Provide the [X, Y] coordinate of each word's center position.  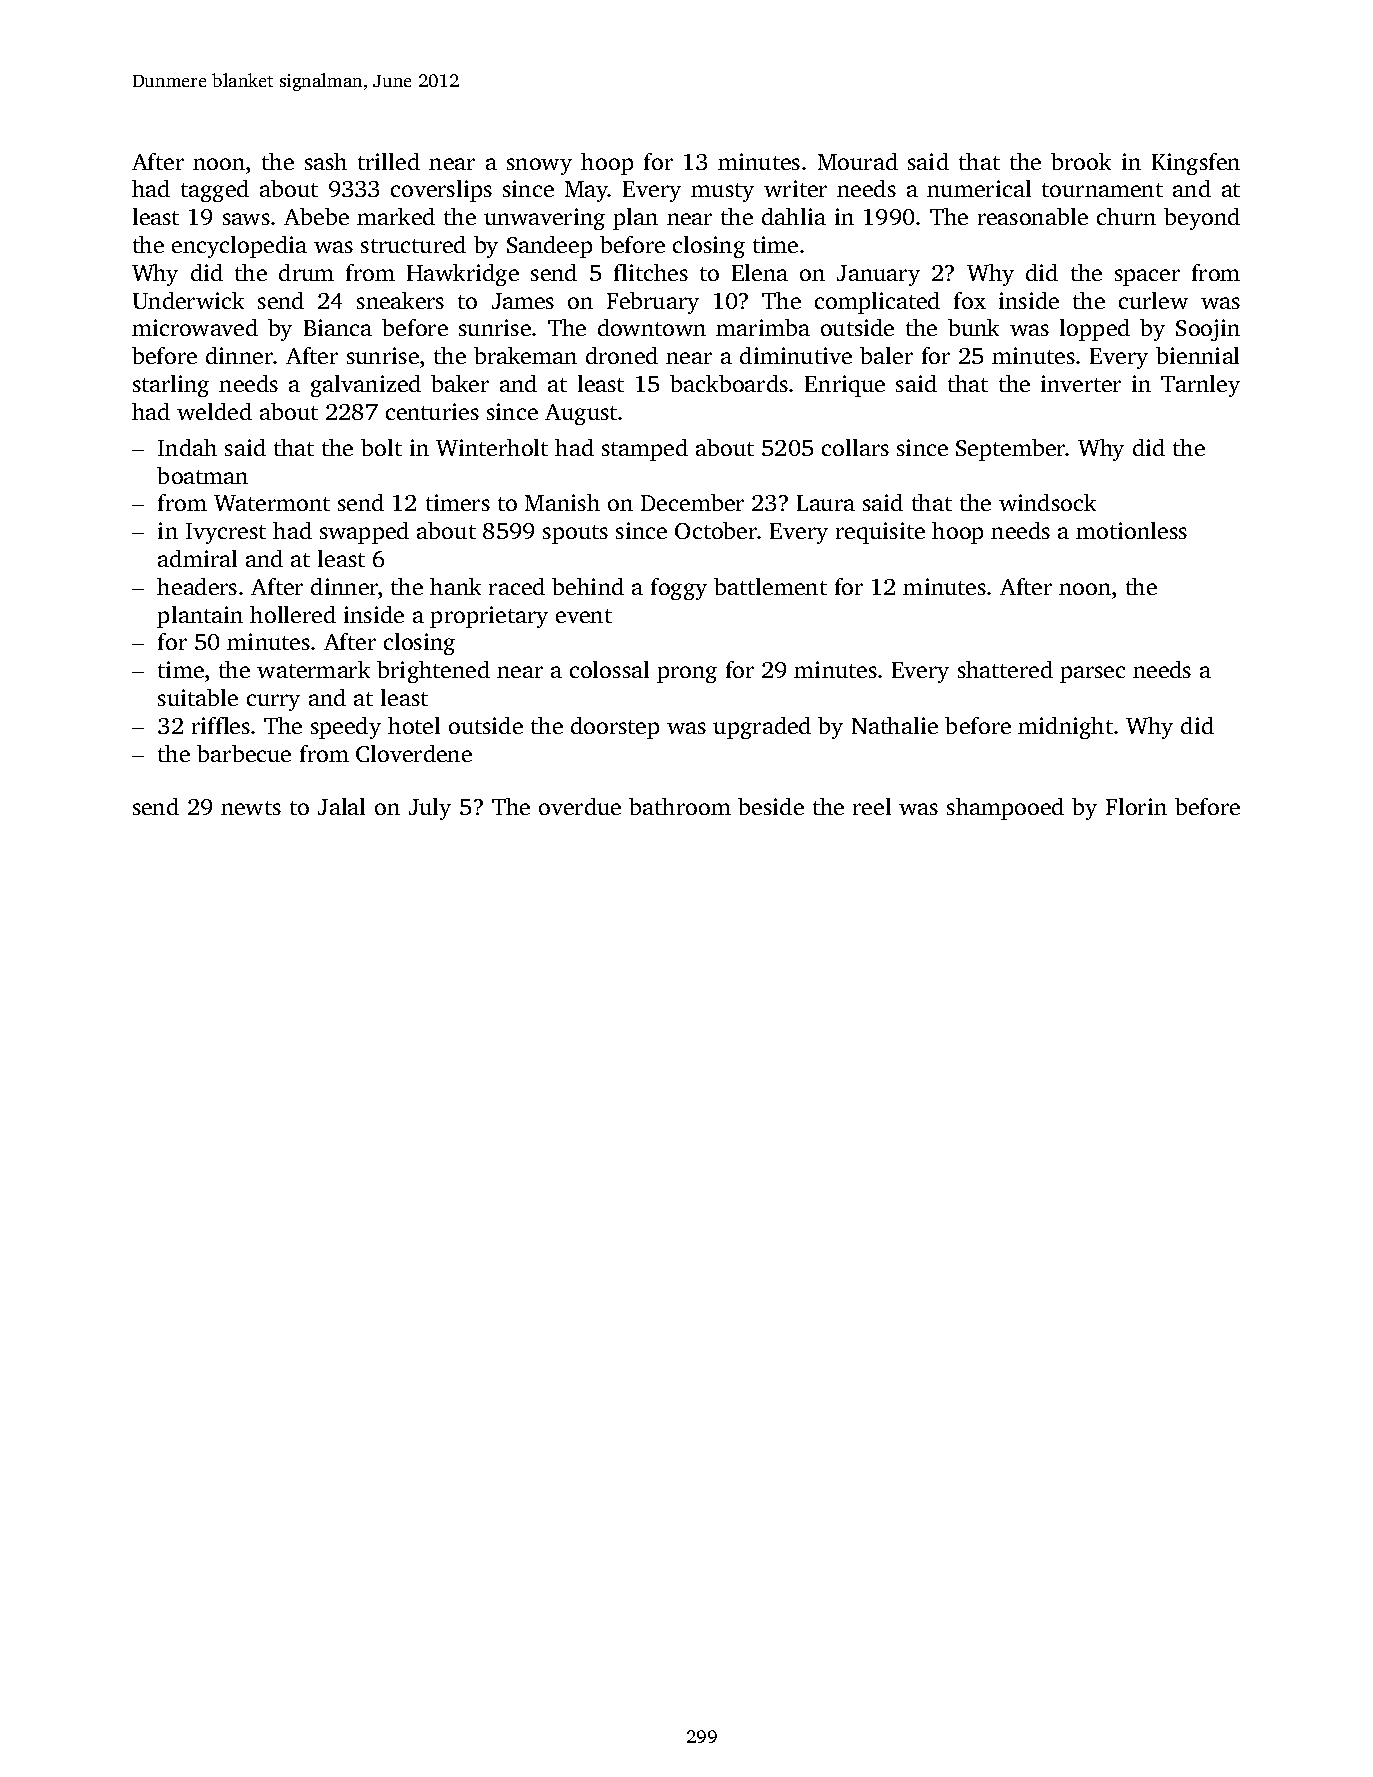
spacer [1147, 277]
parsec [1092, 674]
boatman [202, 475]
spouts [575, 534]
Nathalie [895, 725]
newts [251, 808]
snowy [539, 166]
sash [326, 161]
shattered [1005, 669]
